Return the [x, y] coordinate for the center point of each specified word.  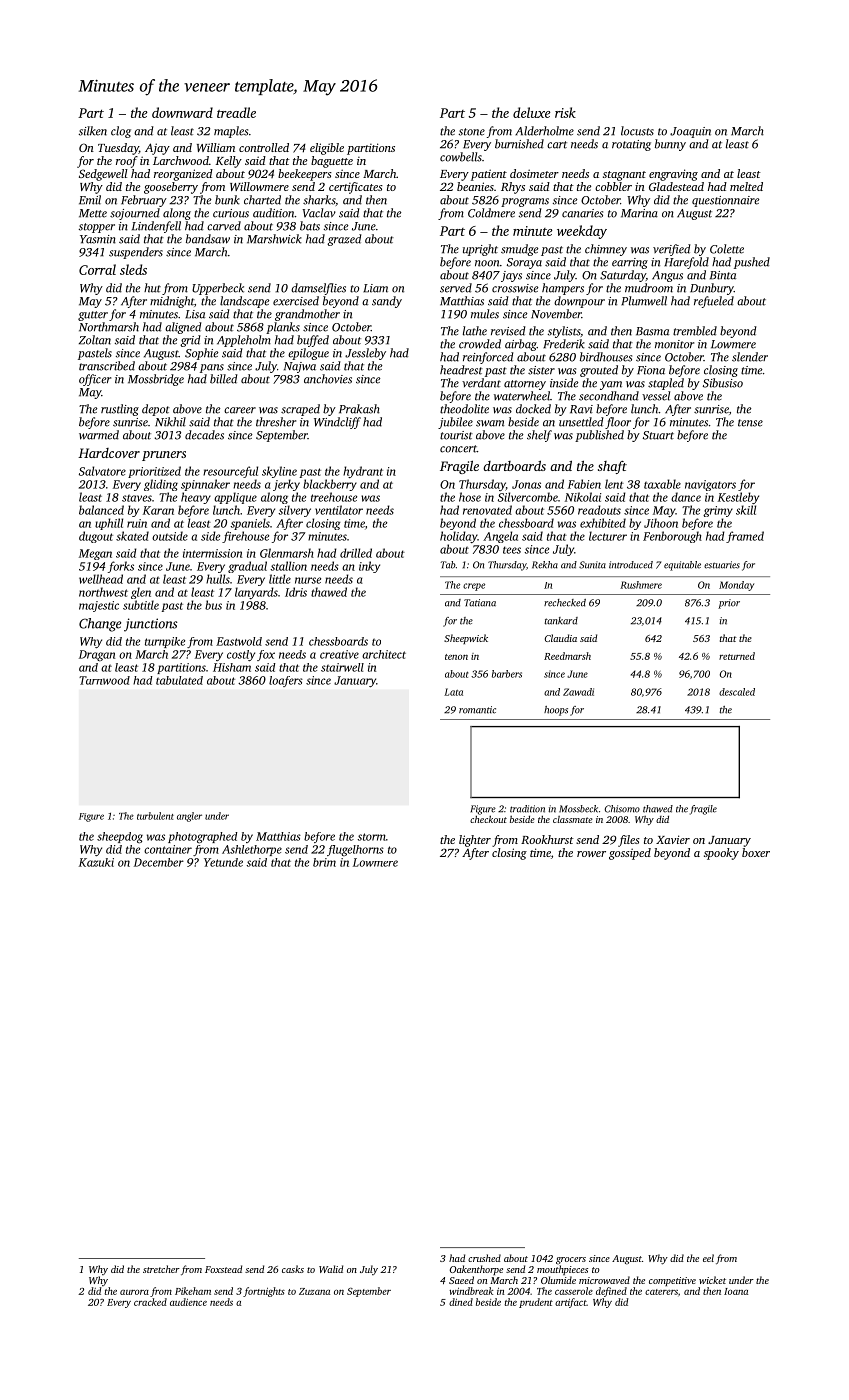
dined [461, 1302]
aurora [134, 1292]
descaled [737, 692]
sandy [387, 302]
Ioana [736, 1291]
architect [384, 654]
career [240, 410]
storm [371, 837]
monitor [674, 344]
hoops [556, 711]
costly [241, 655]
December [159, 862]
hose [470, 497]
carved [224, 226]
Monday [736, 586]
